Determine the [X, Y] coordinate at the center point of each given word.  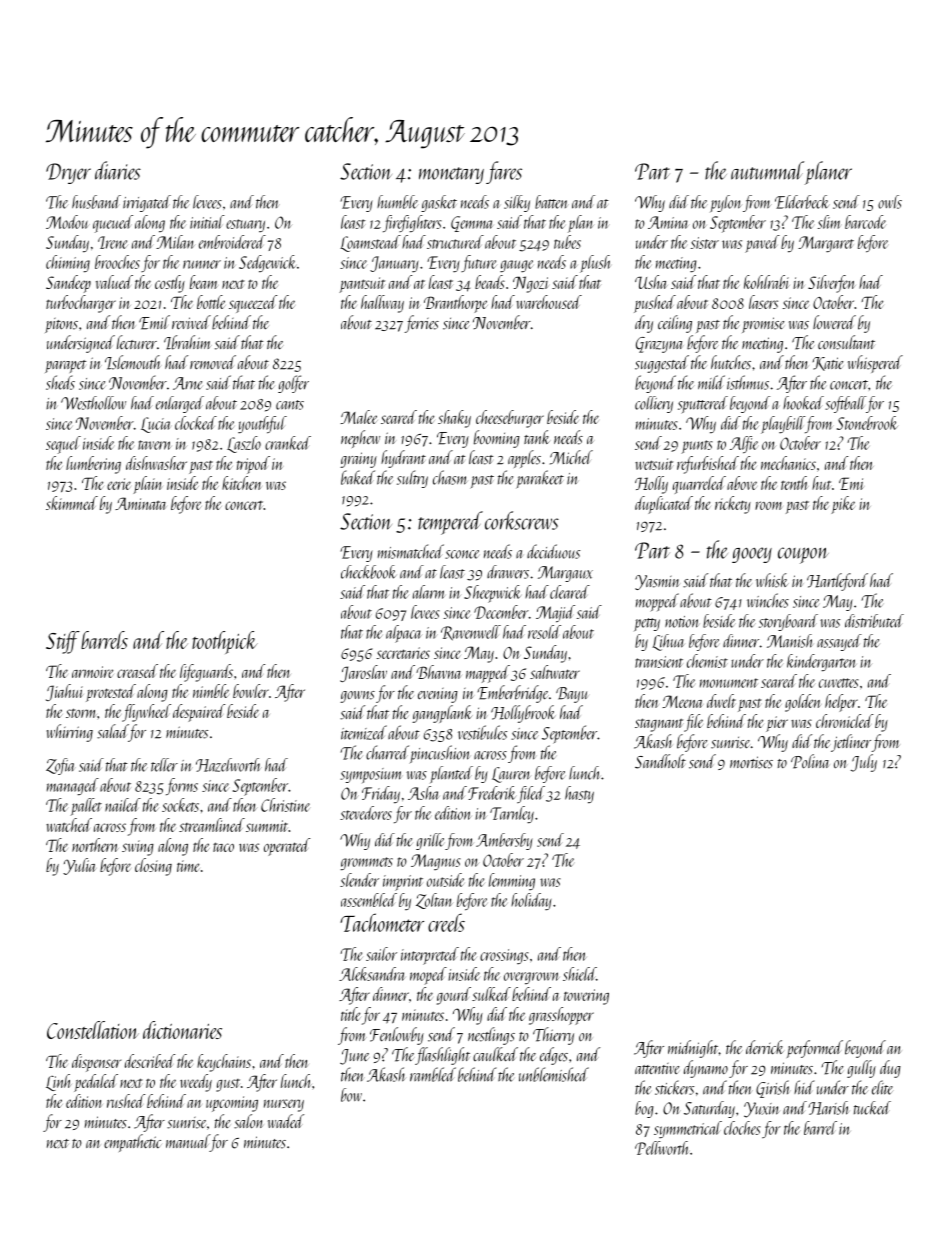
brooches [117, 262]
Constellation [93, 1030]
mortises [751, 762]
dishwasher [156, 463]
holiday [531, 901]
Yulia [79, 866]
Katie [828, 364]
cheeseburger [510, 419]
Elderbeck [802, 202]
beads [490, 282]
